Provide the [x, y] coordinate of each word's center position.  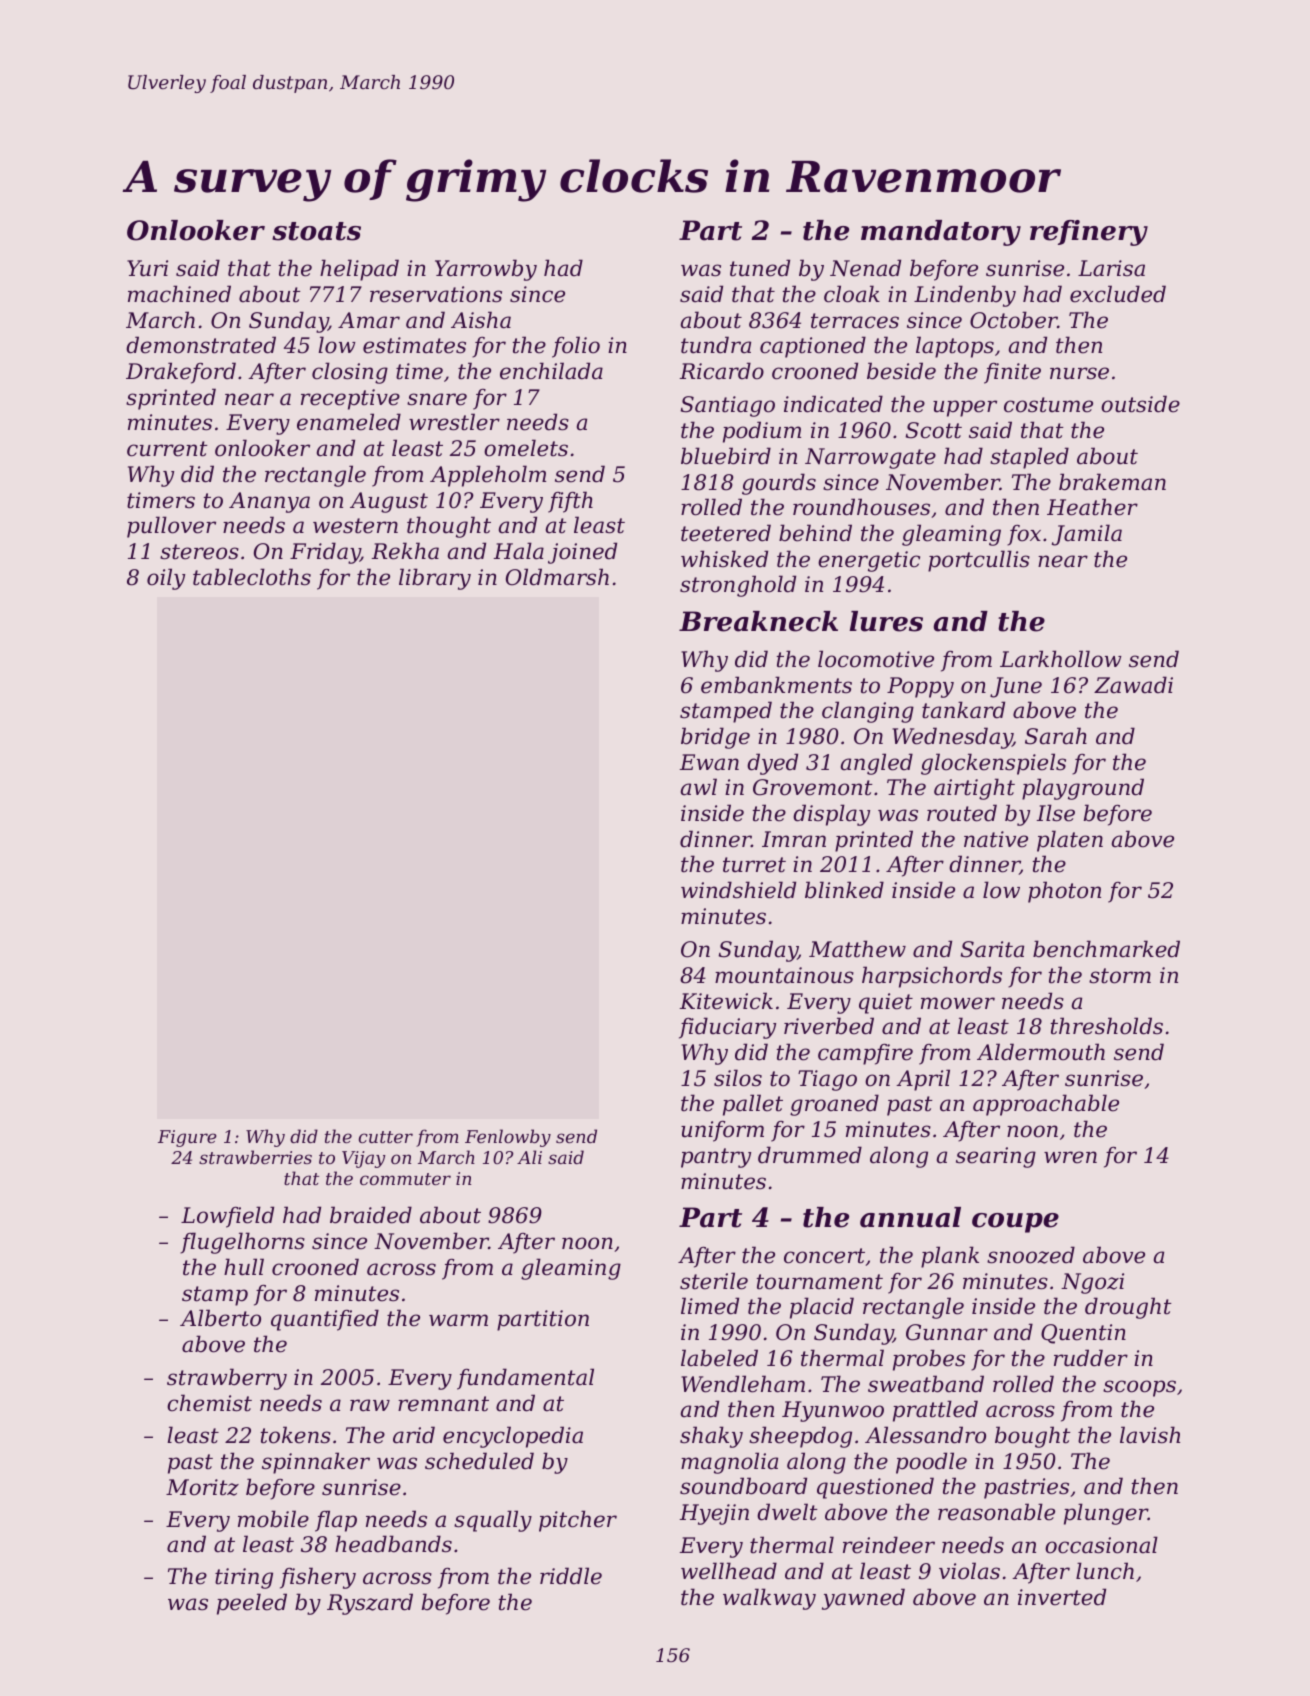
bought [1033, 1437]
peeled [252, 1604]
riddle [571, 1576]
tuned [760, 268]
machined [179, 294]
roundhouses [861, 507]
